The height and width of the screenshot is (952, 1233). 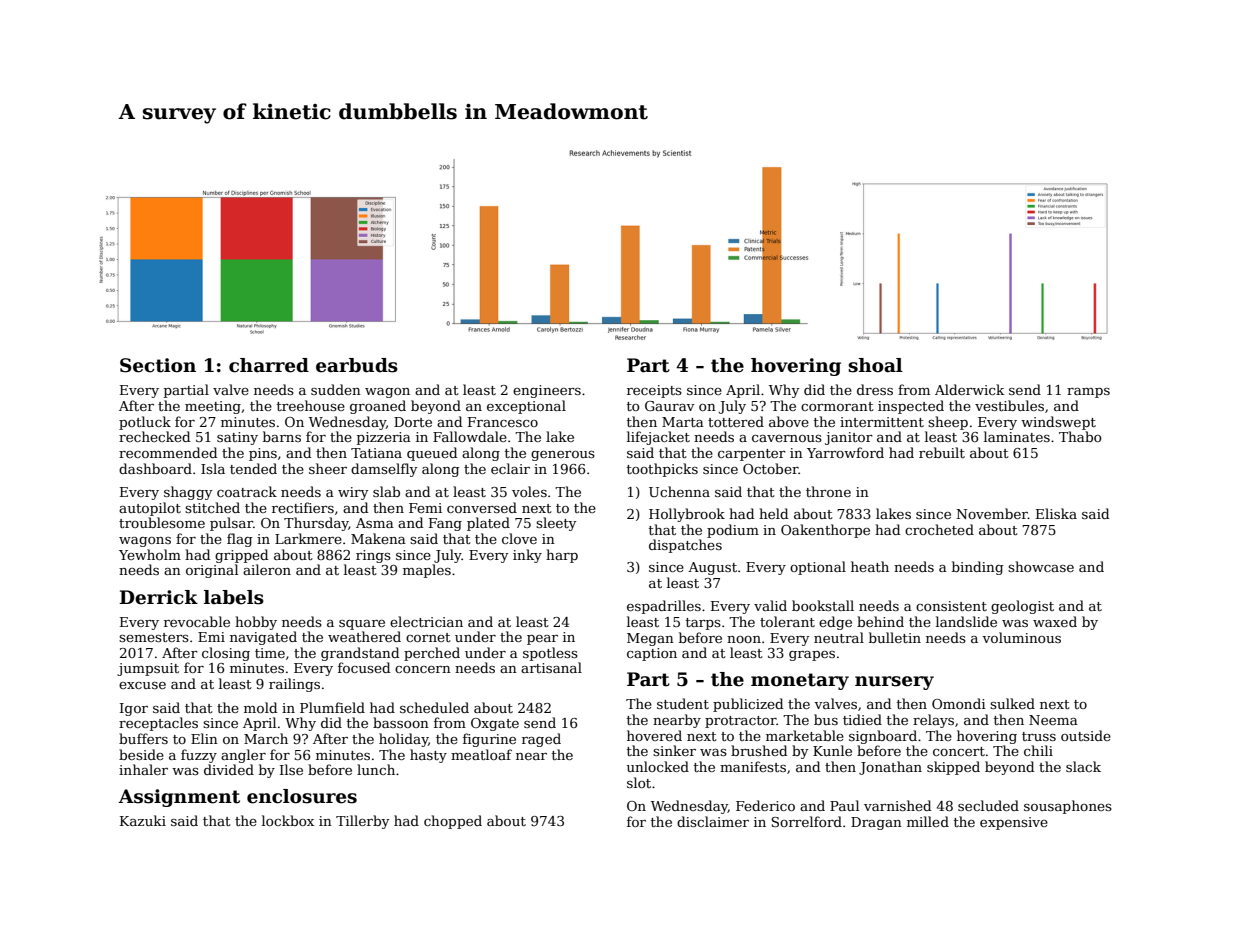 What do you see at coordinates (142, 685) in the screenshot?
I see `excuse` at bounding box center [142, 685].
